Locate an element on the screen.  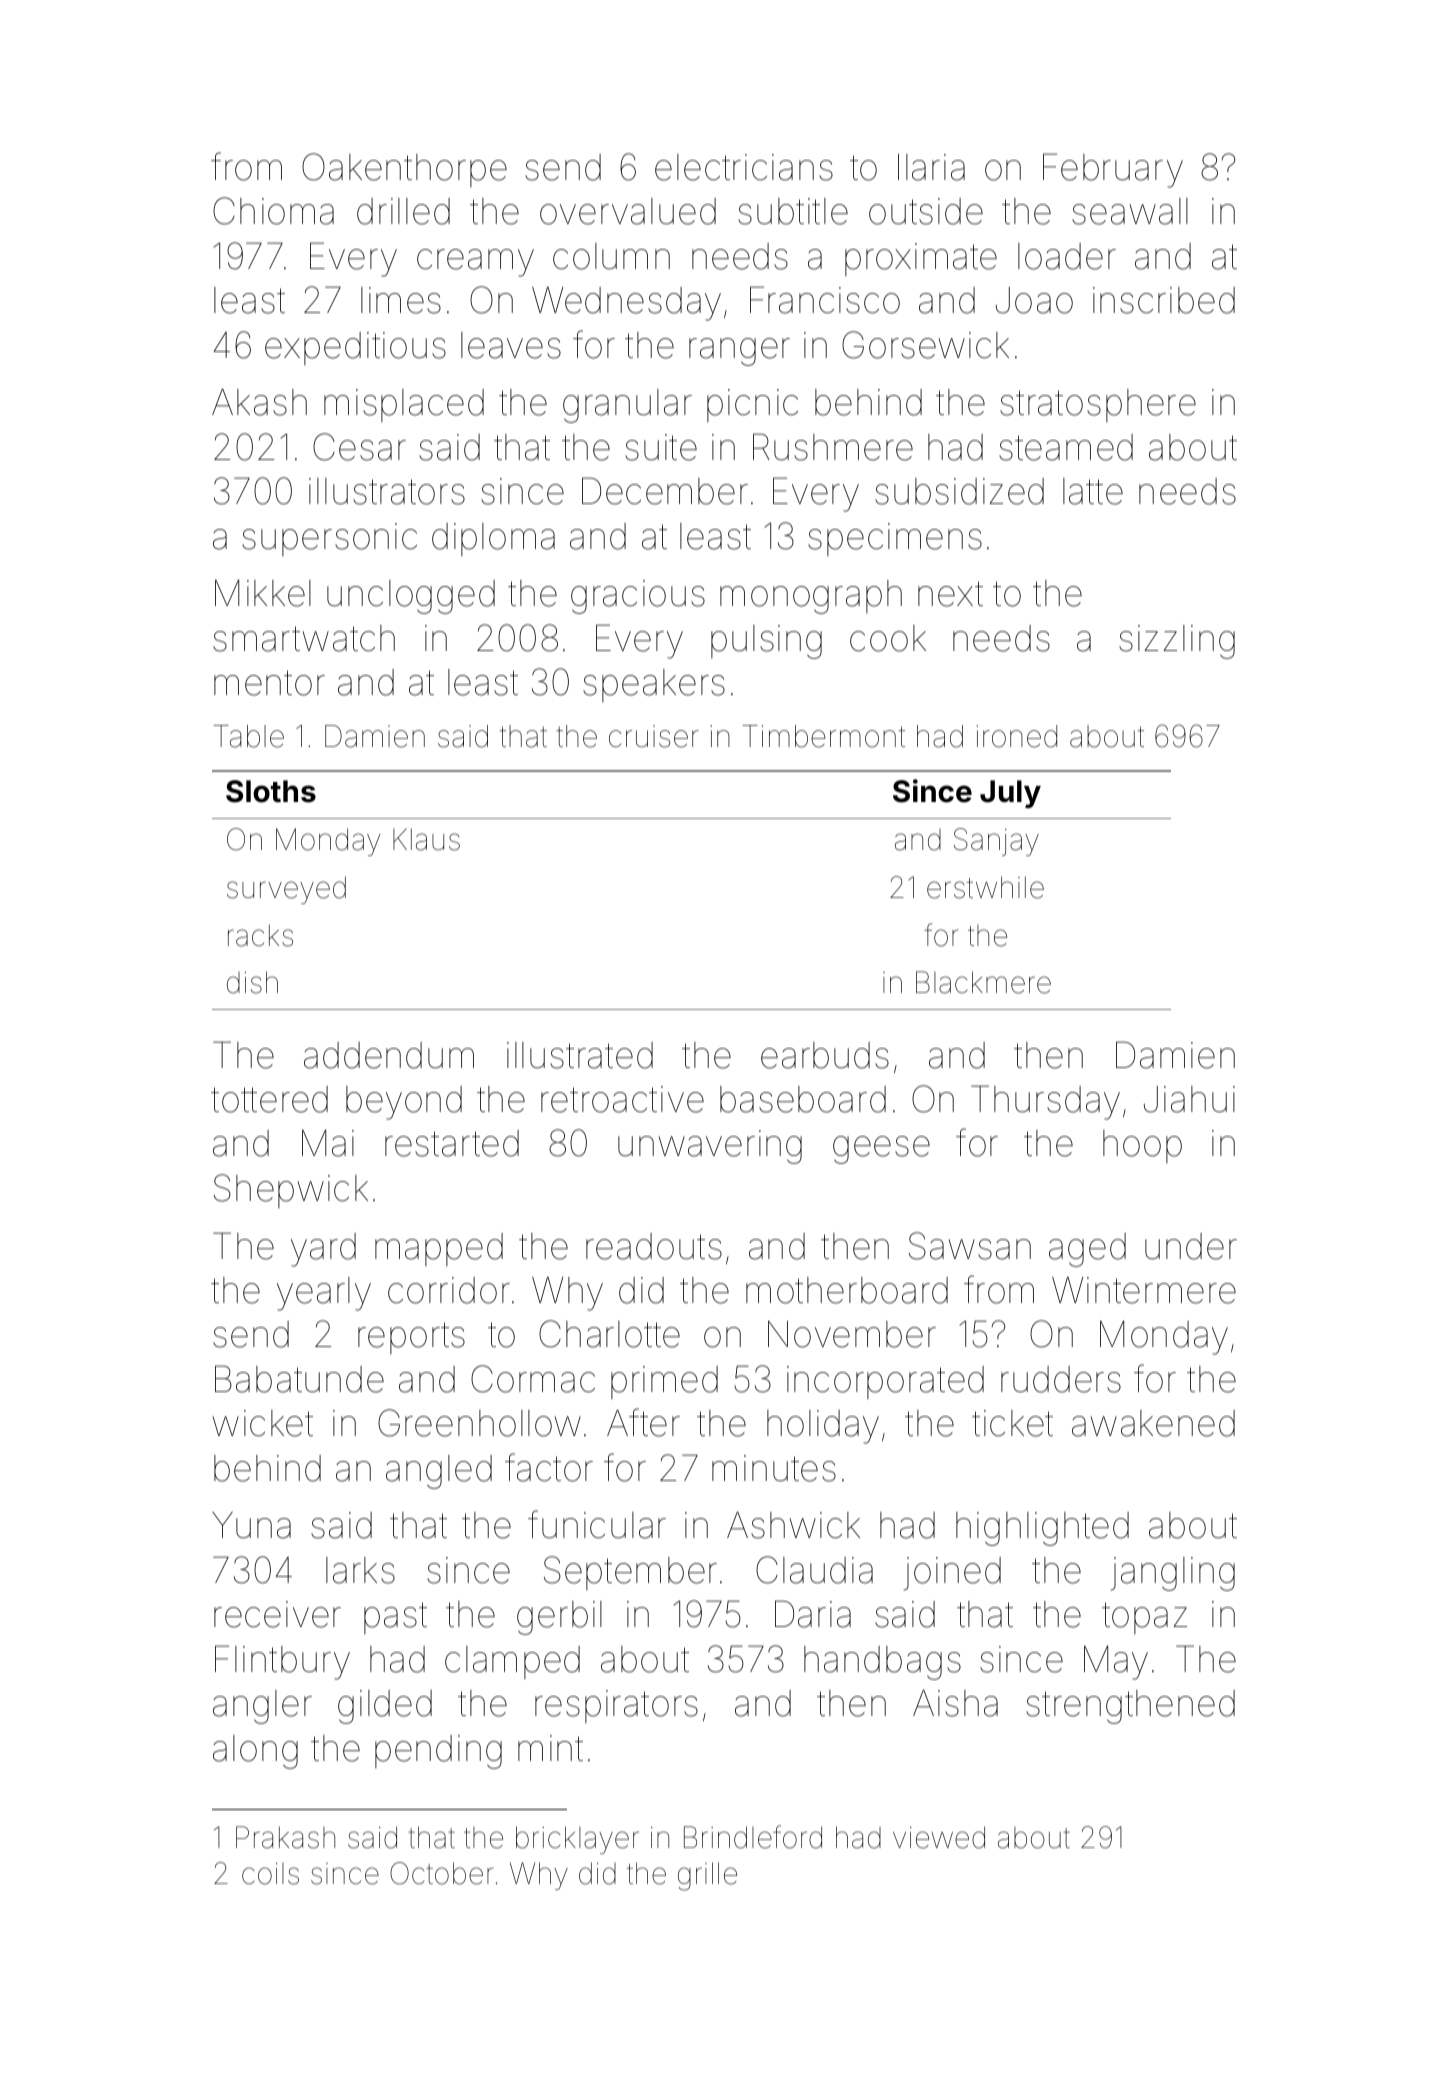
addendum is located at coordinates (389, 1055).
